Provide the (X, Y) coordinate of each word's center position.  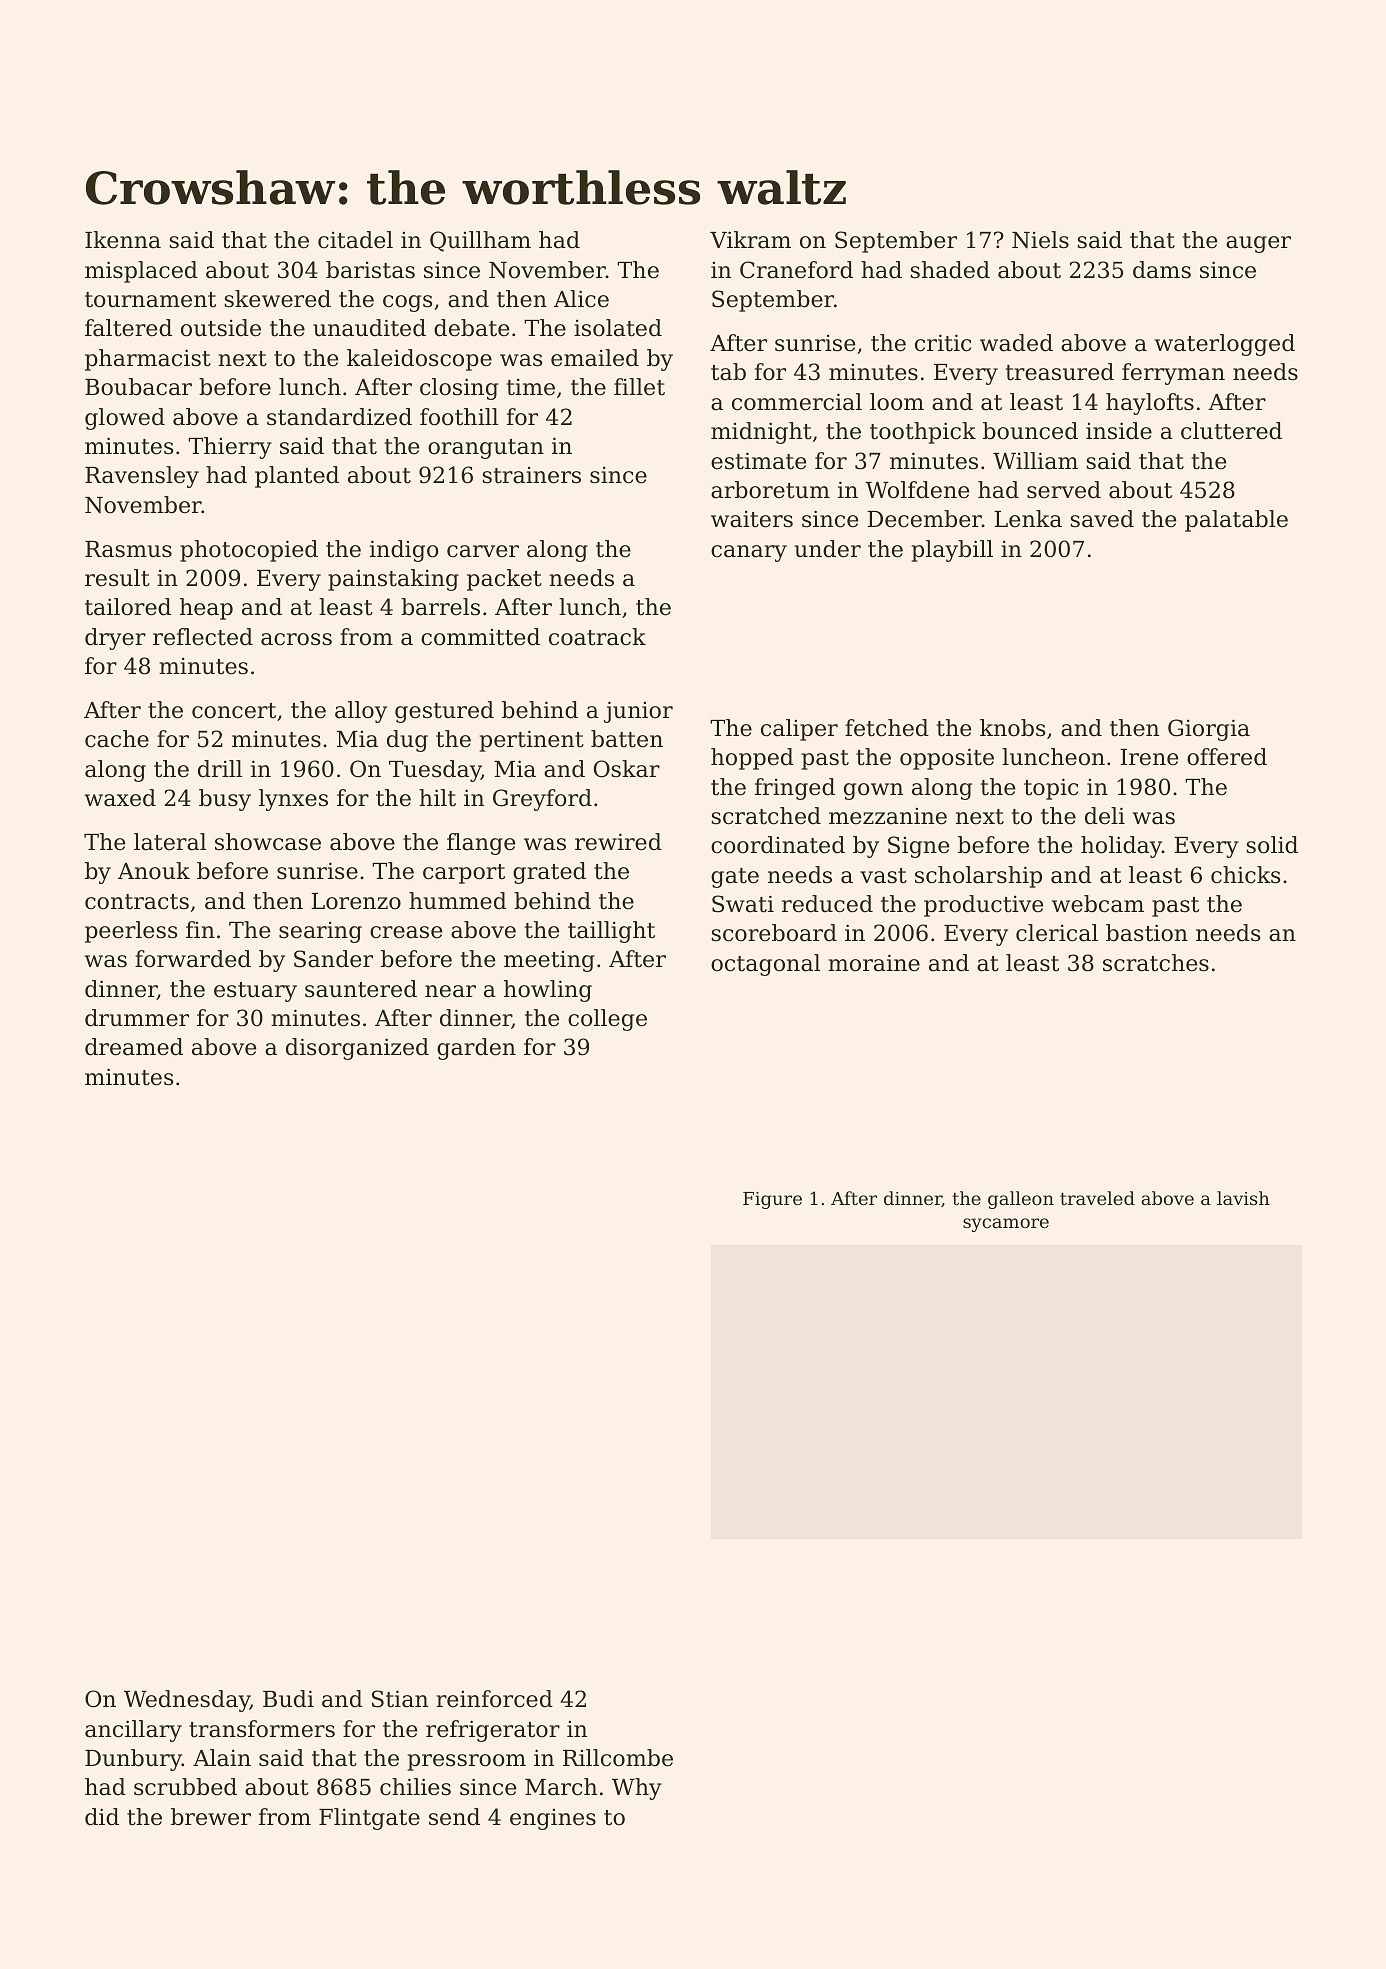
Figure (772, 1200)
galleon (1021, 1200)
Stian (400, 1699)
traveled (1097, 1198)
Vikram (750, 240)
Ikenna (123, 240)
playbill (952, 551)
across (296, 639)
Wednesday (187, 1701)
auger (1258, 244)
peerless (131, 932)
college (607, 1020)
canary (749, 553)
